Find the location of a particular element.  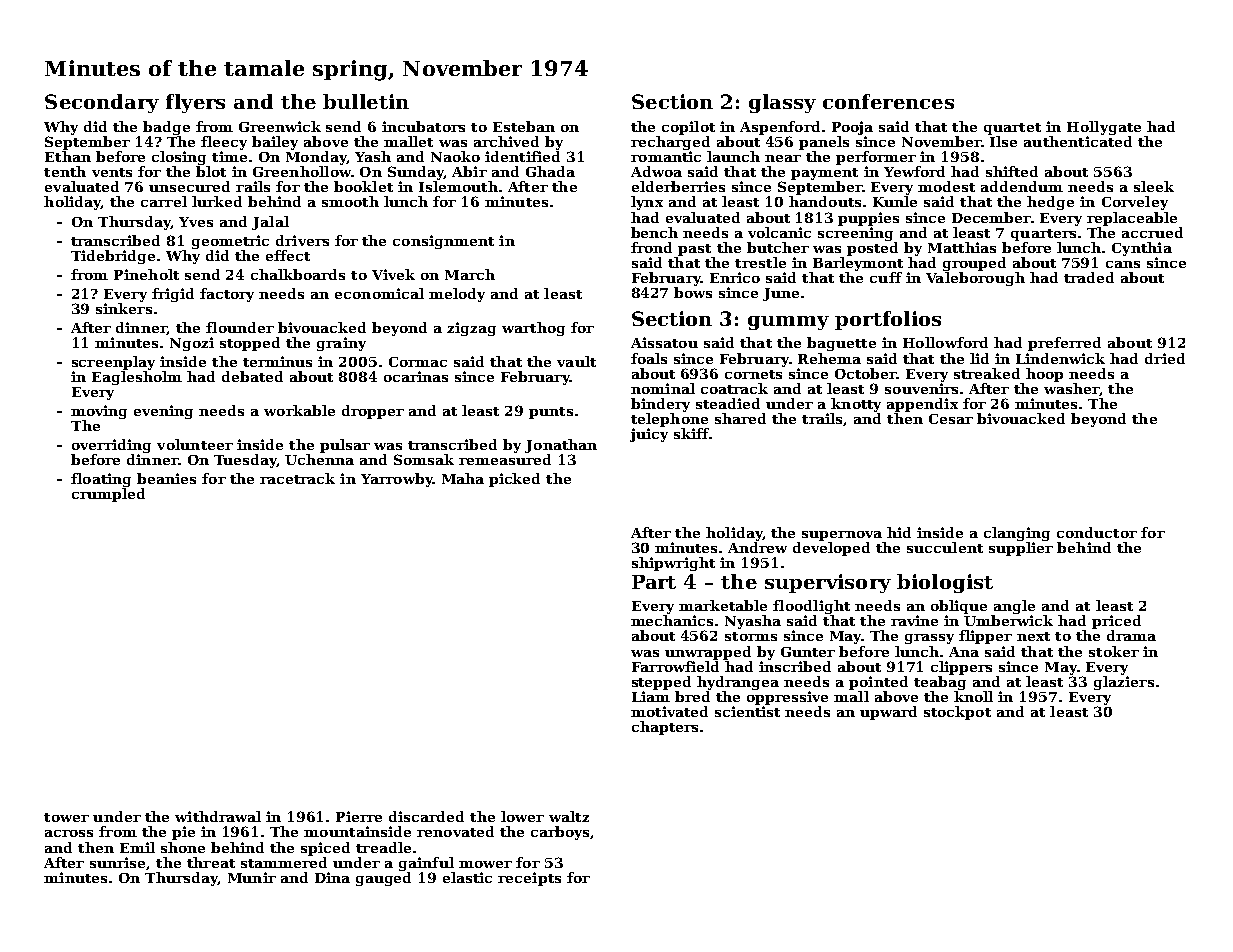

glassy is located at coordinates (782, 103).
